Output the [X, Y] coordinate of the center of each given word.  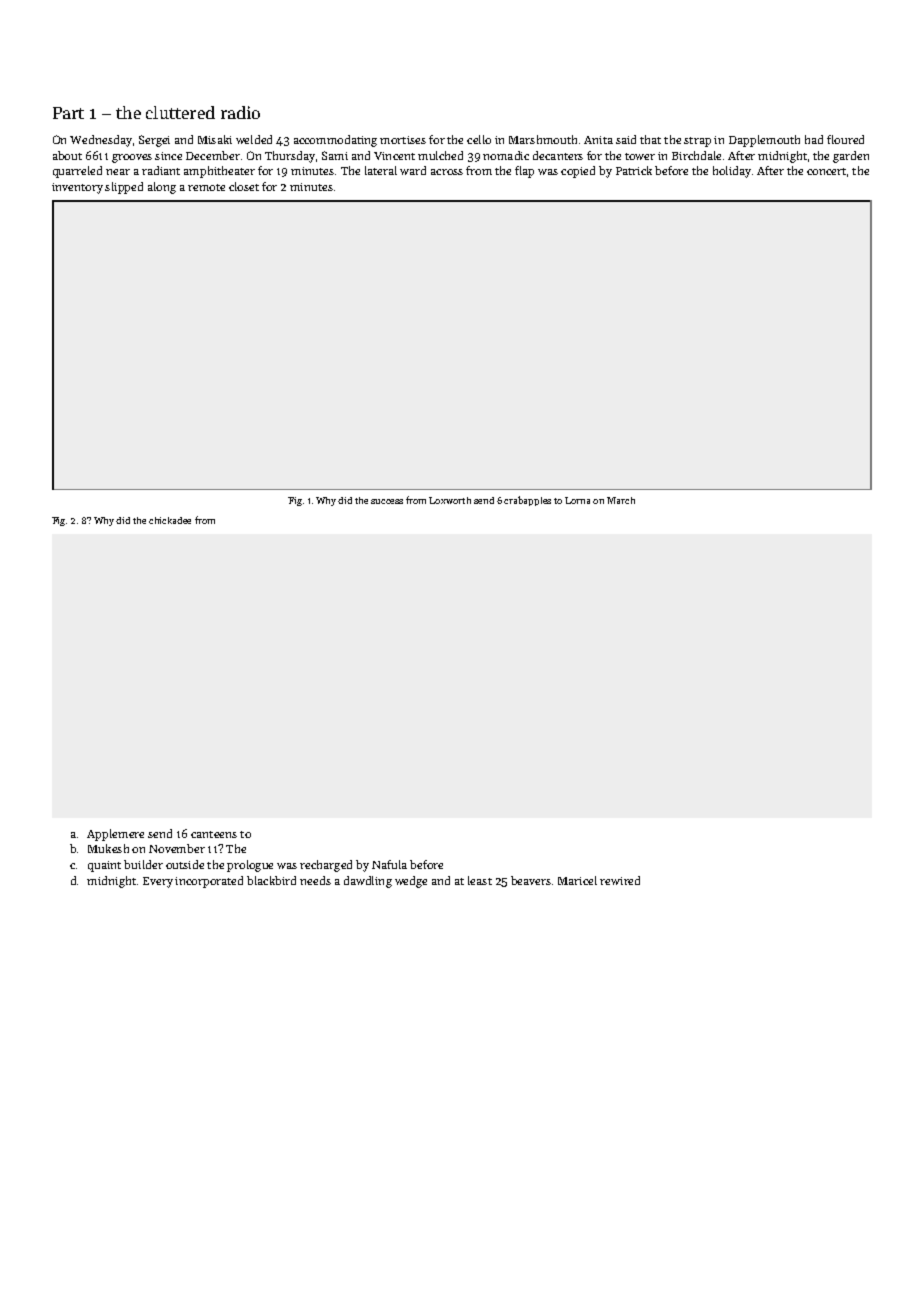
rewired [620, 880]
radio [240, 112]
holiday [732, 172]
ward [413, 170]
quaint [104, 866]
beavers [531, 880]
